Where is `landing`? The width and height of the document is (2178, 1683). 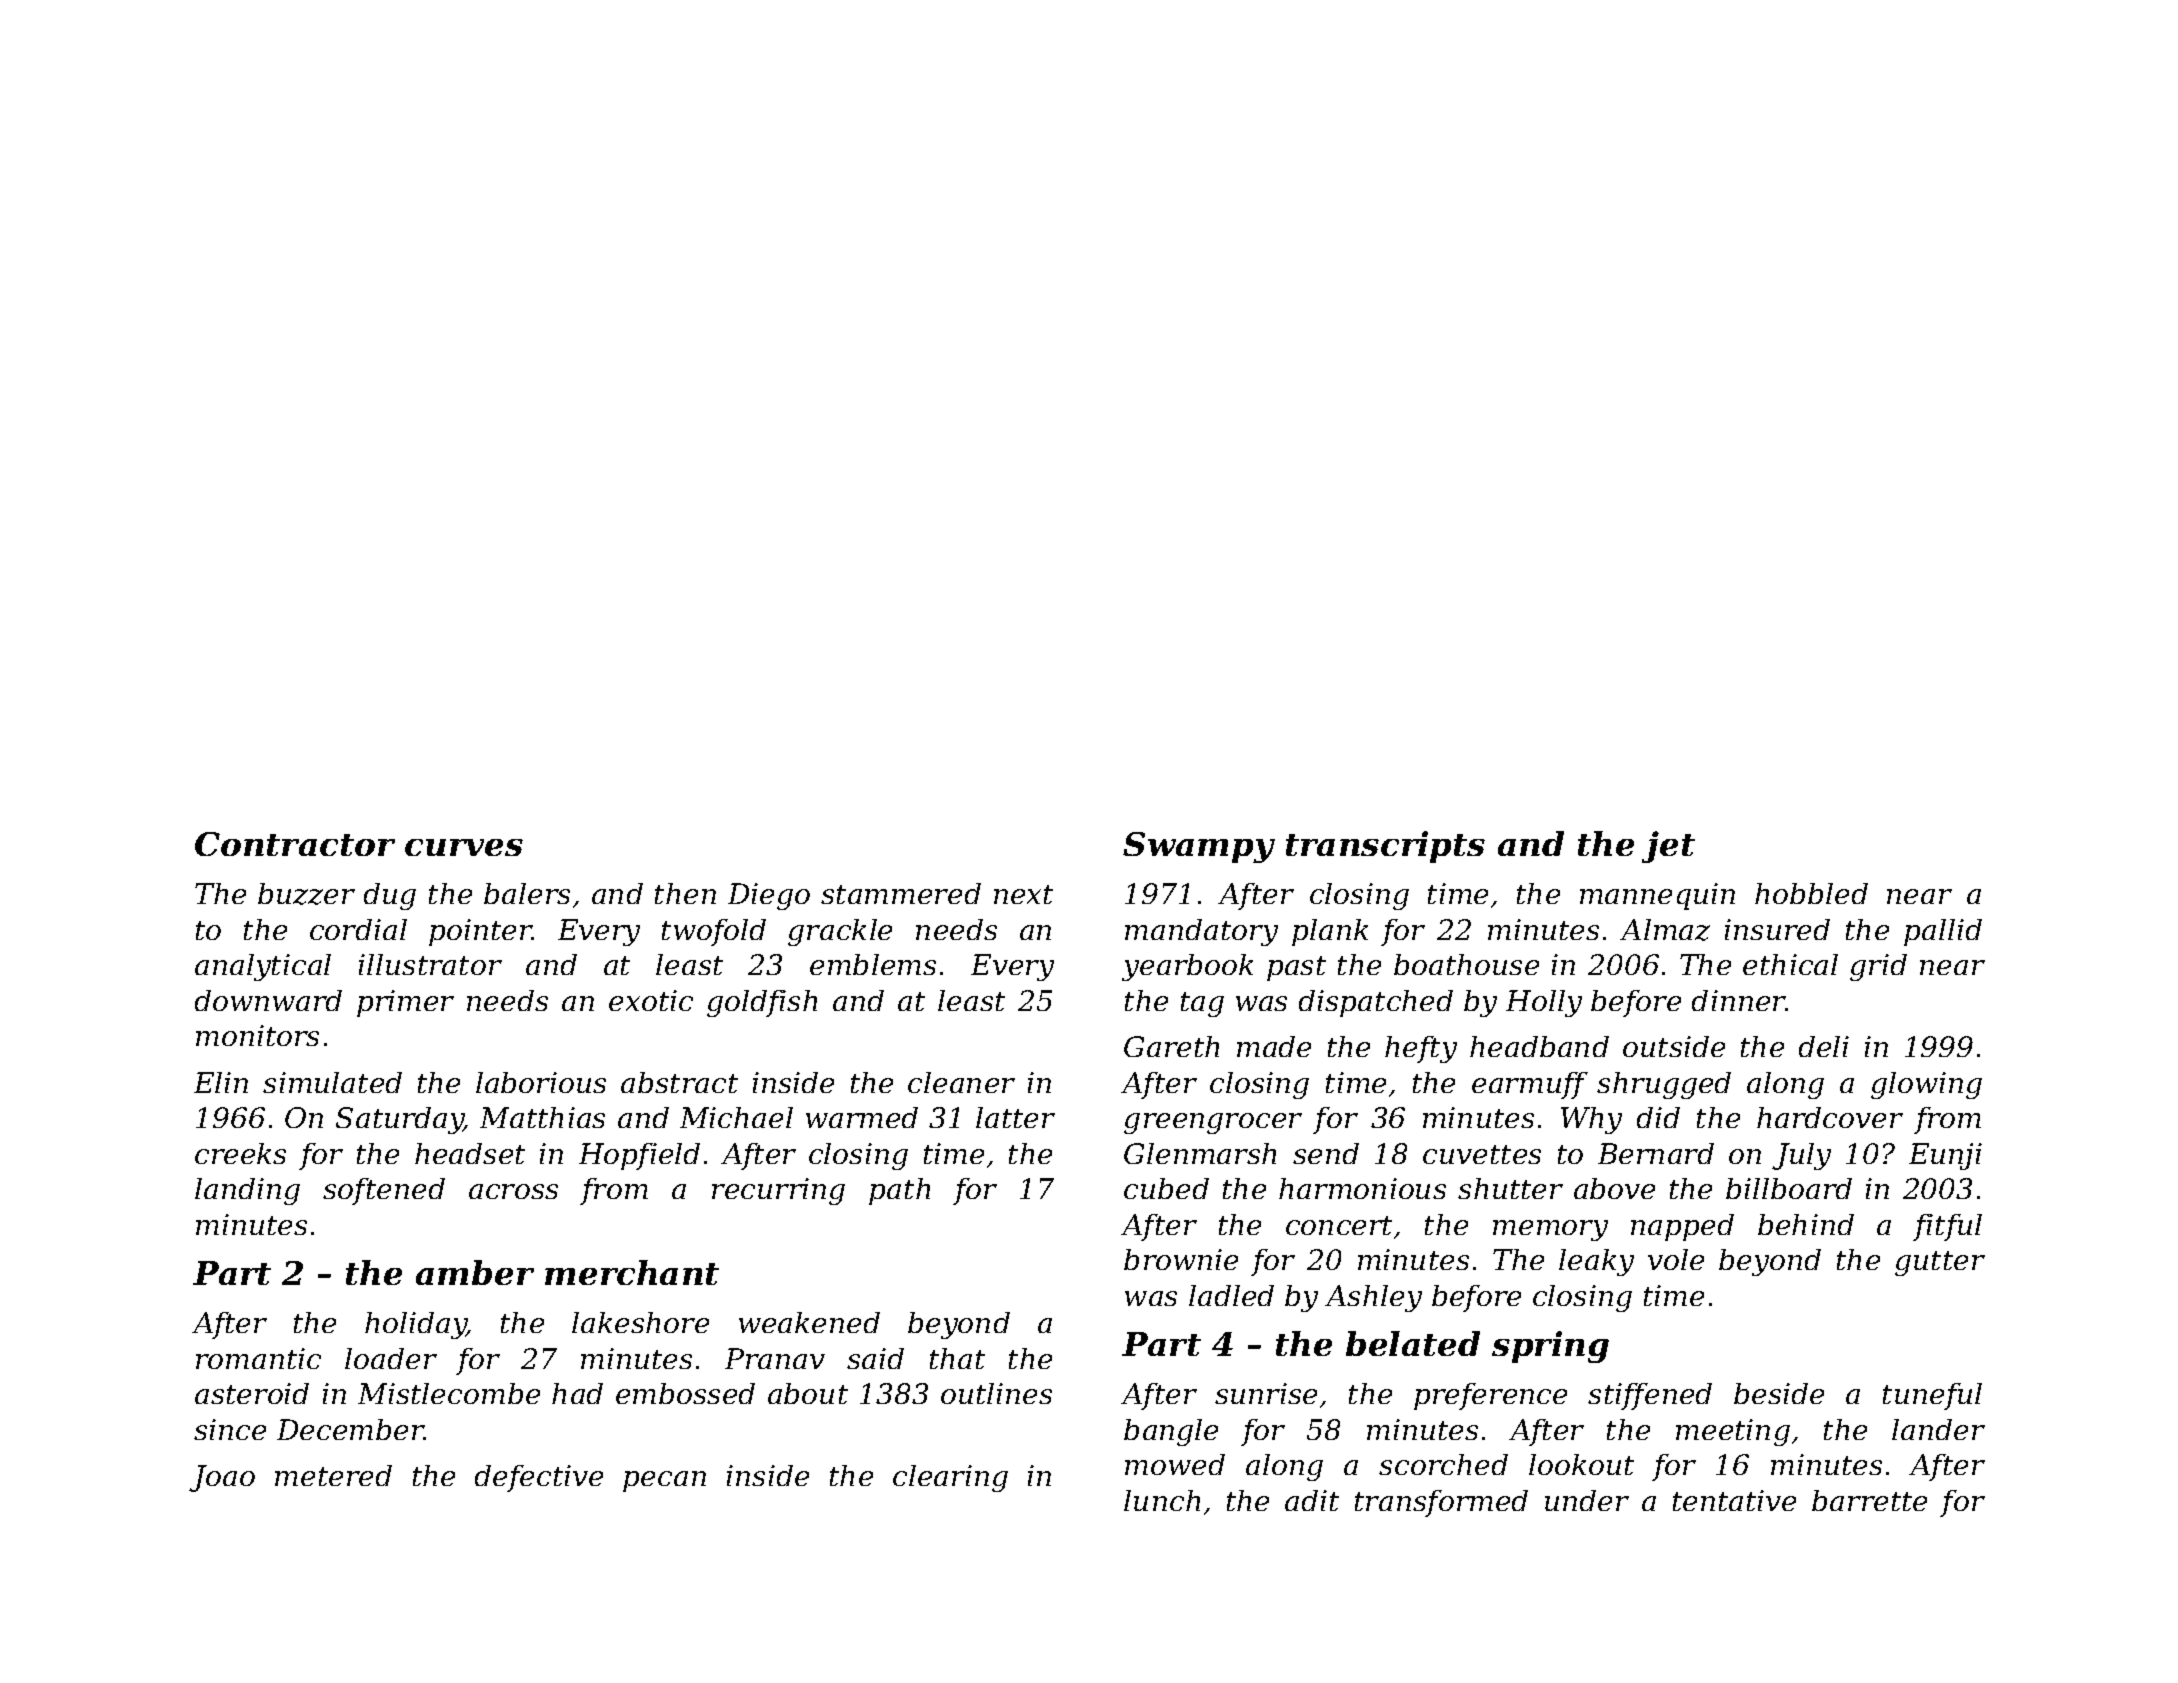 landing is located at coordinates (247, 1191).
